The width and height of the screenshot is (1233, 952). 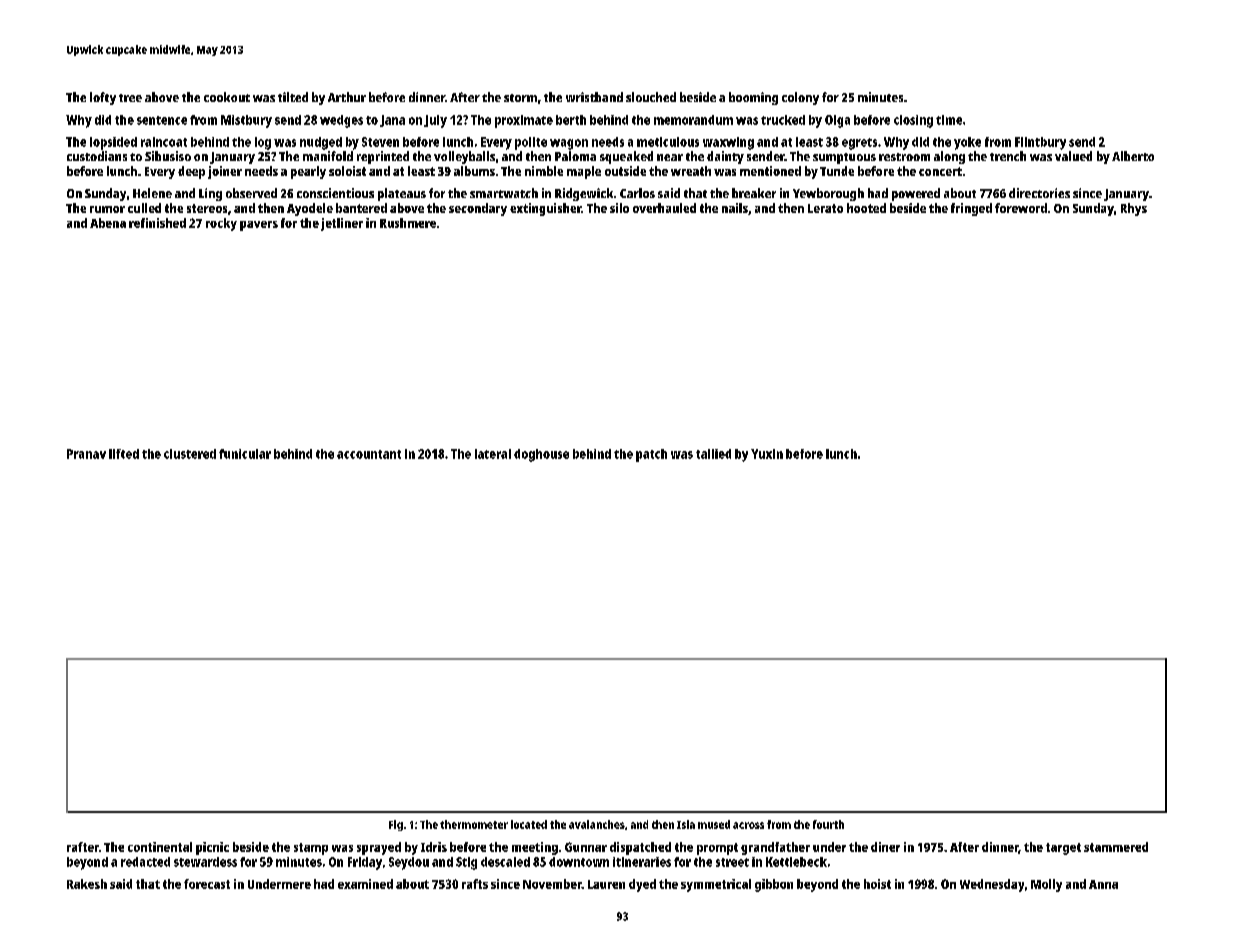 I want to click on wristband, so click(x=594, y=97).
